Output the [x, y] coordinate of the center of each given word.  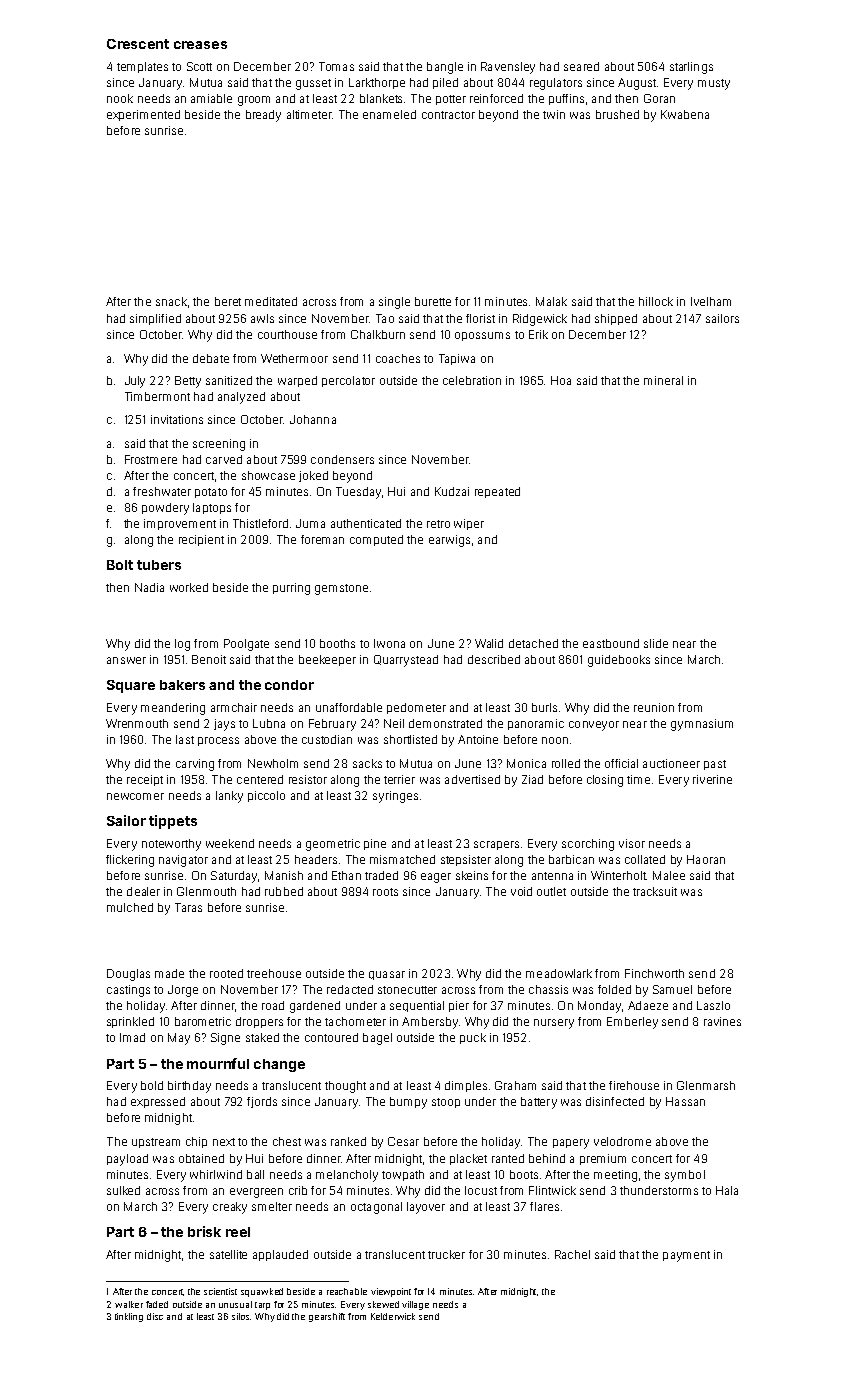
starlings [691, 68]
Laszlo [713, 1005]
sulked [123, 1190]
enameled [389, 114]
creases [200, 45]
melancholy [347, 1176]
